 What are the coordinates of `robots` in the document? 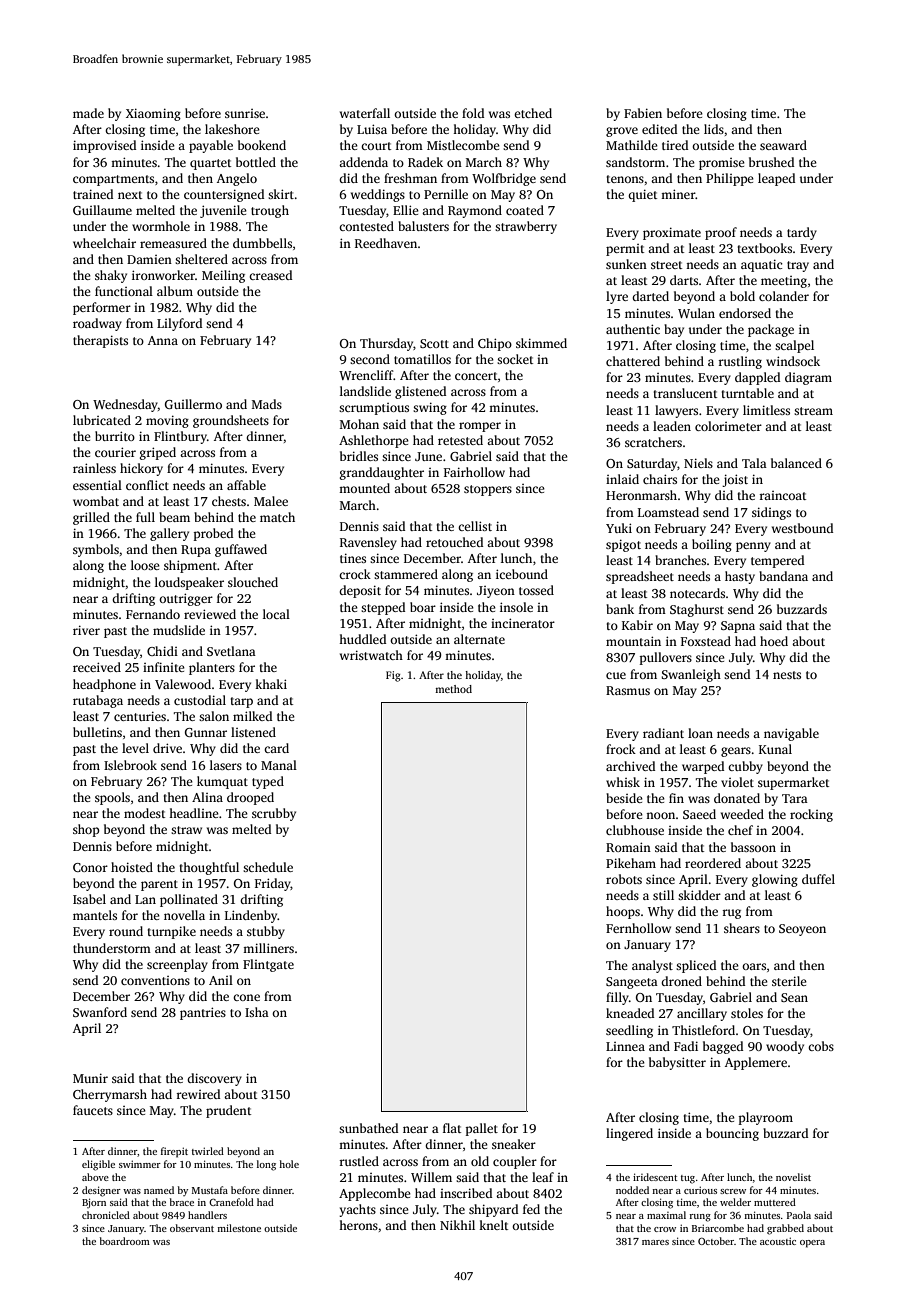 It's located at (624, 879).
